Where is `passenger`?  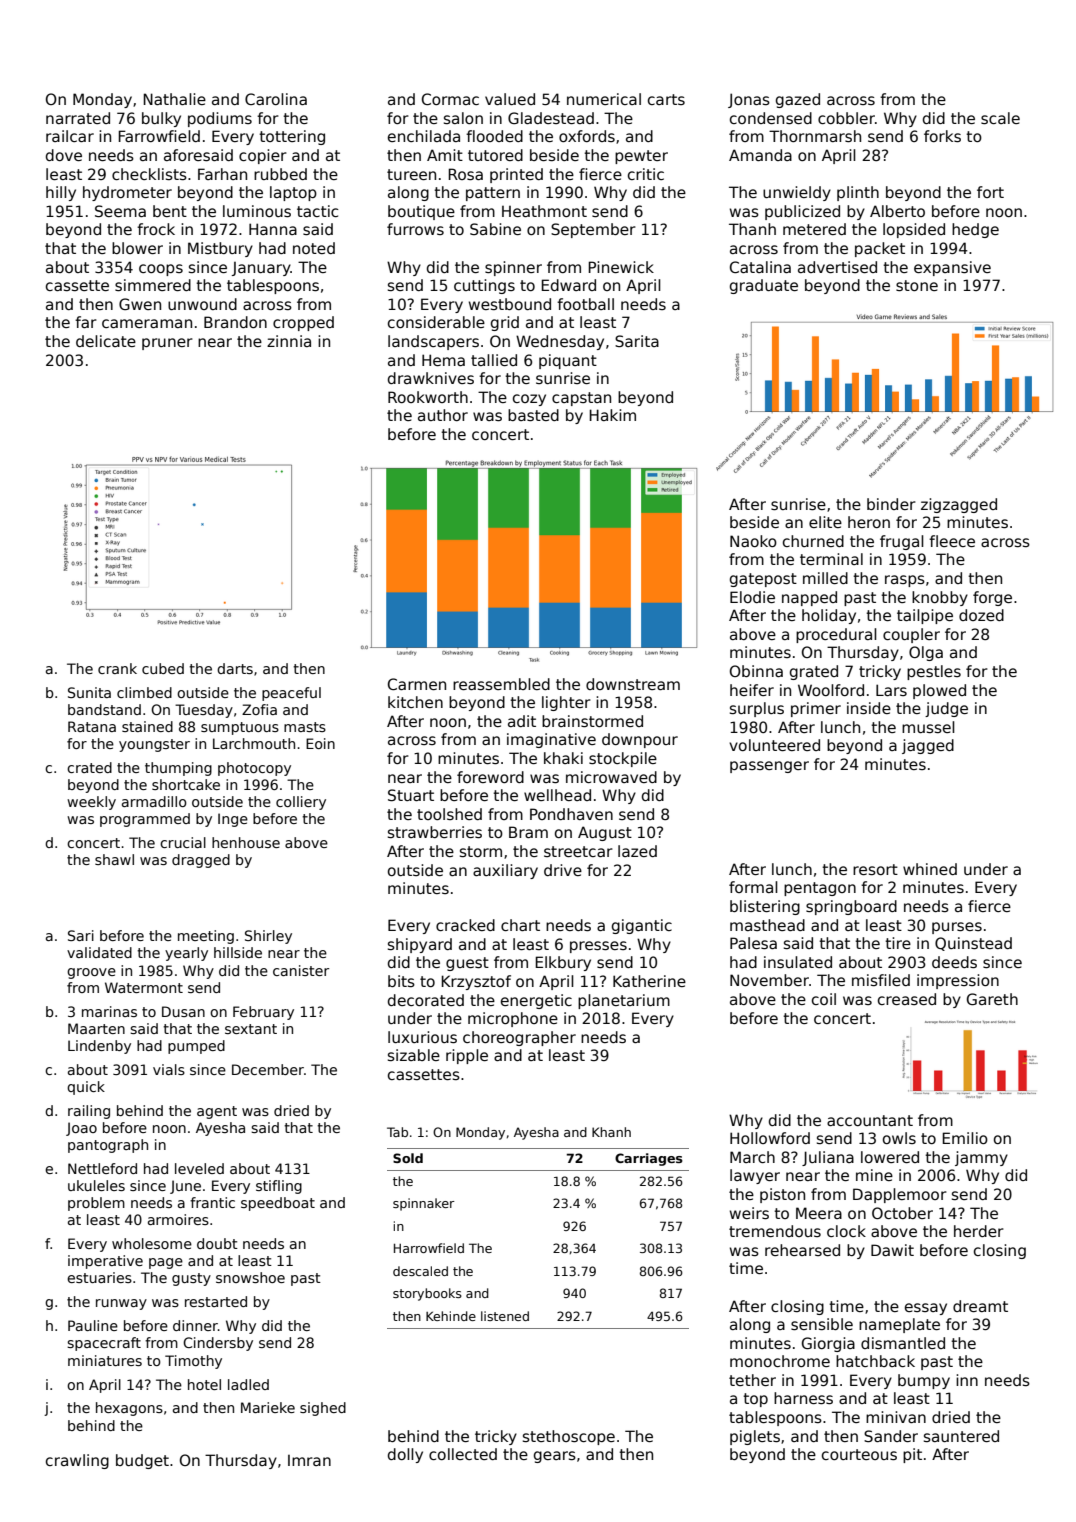
passenger is located at coordinates (769, 767).
